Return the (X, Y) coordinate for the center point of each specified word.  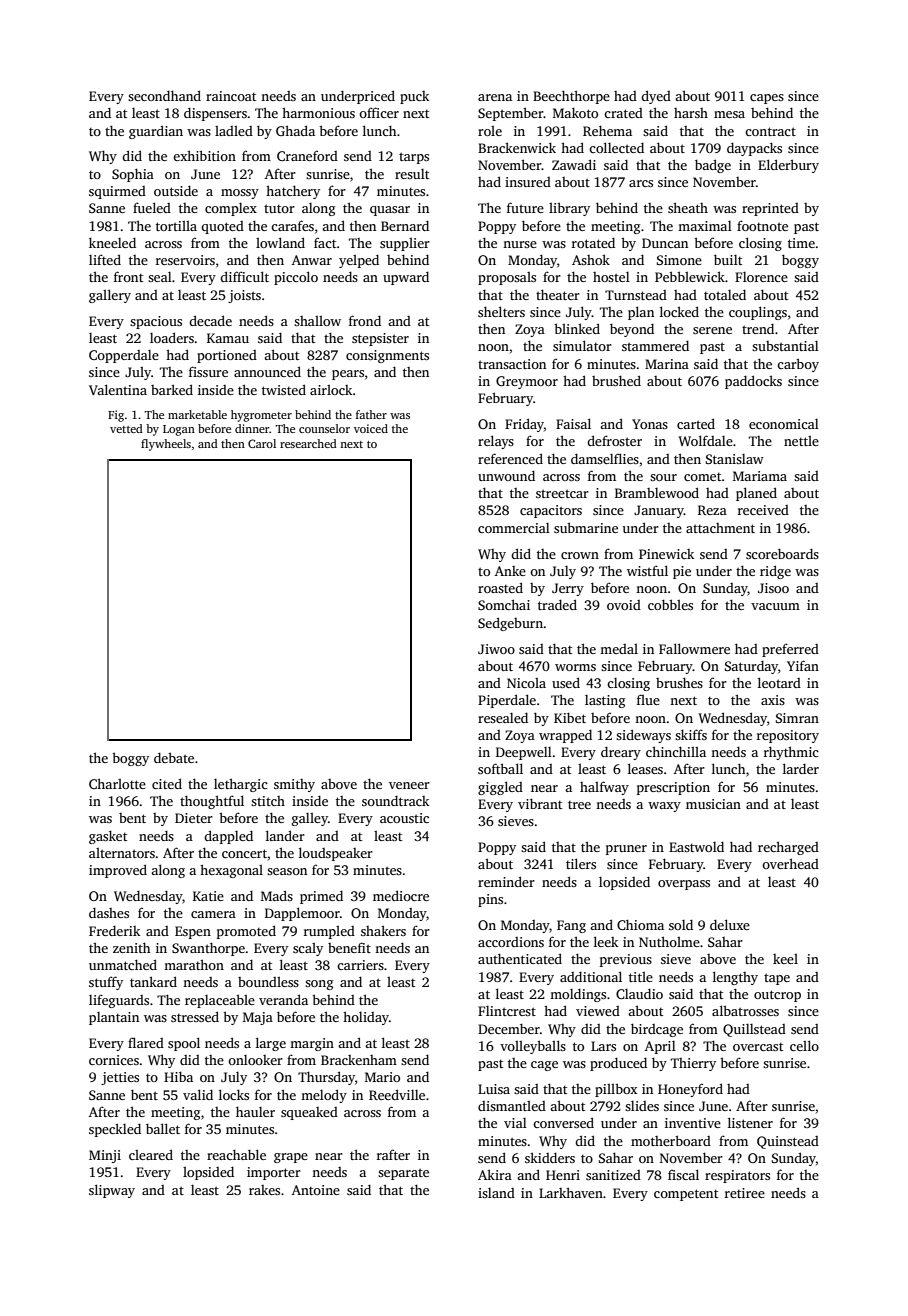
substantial (785, 346)
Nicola (526, 683)
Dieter (194, 818)
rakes (264, 1190)
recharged (788, 848)
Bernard (405, 225)
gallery (110, 296)
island (496, 1193)
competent (686, 1195)
